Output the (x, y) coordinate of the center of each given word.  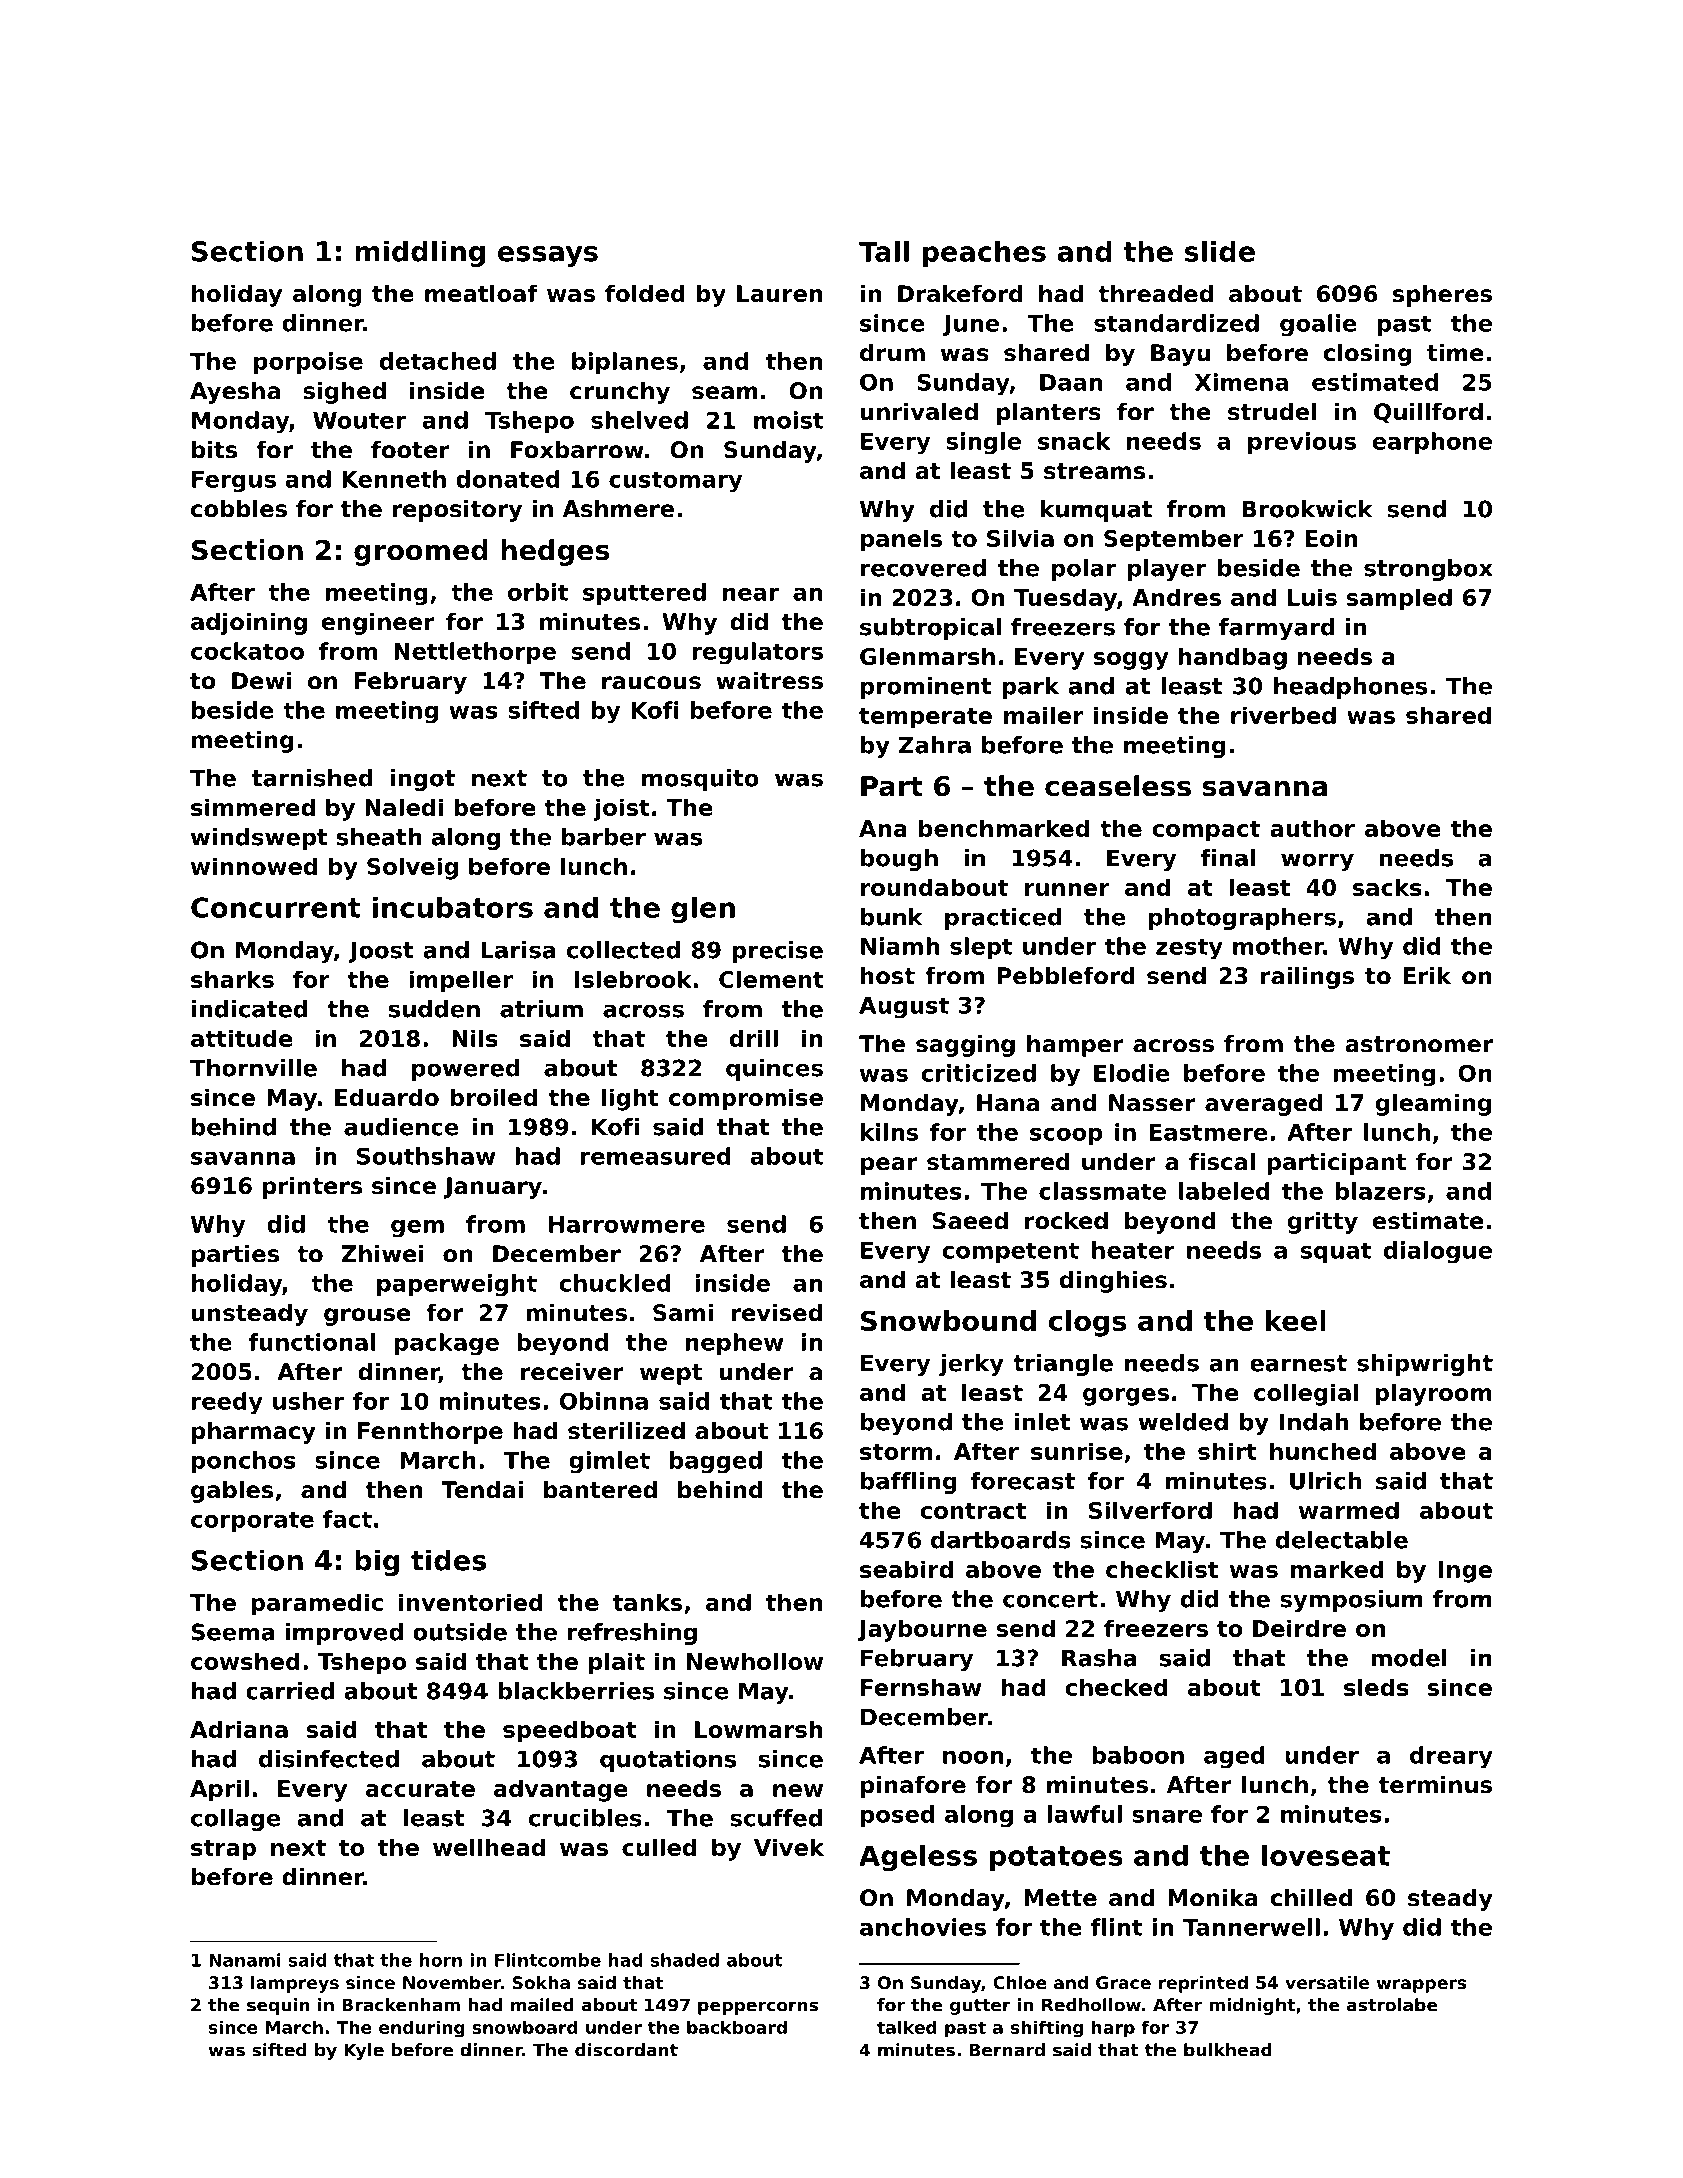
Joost (381, 952)
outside (460, 1632)
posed (897, 1816)
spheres (1442, 296)
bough (899, 860)
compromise (746, 1099)
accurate (420, 1789)
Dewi (261, 681)
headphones (1350, 688)
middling (420, 253)
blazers (1381, 1191)
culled (659, 1847)
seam (725, 393)
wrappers (1421, 1986)
